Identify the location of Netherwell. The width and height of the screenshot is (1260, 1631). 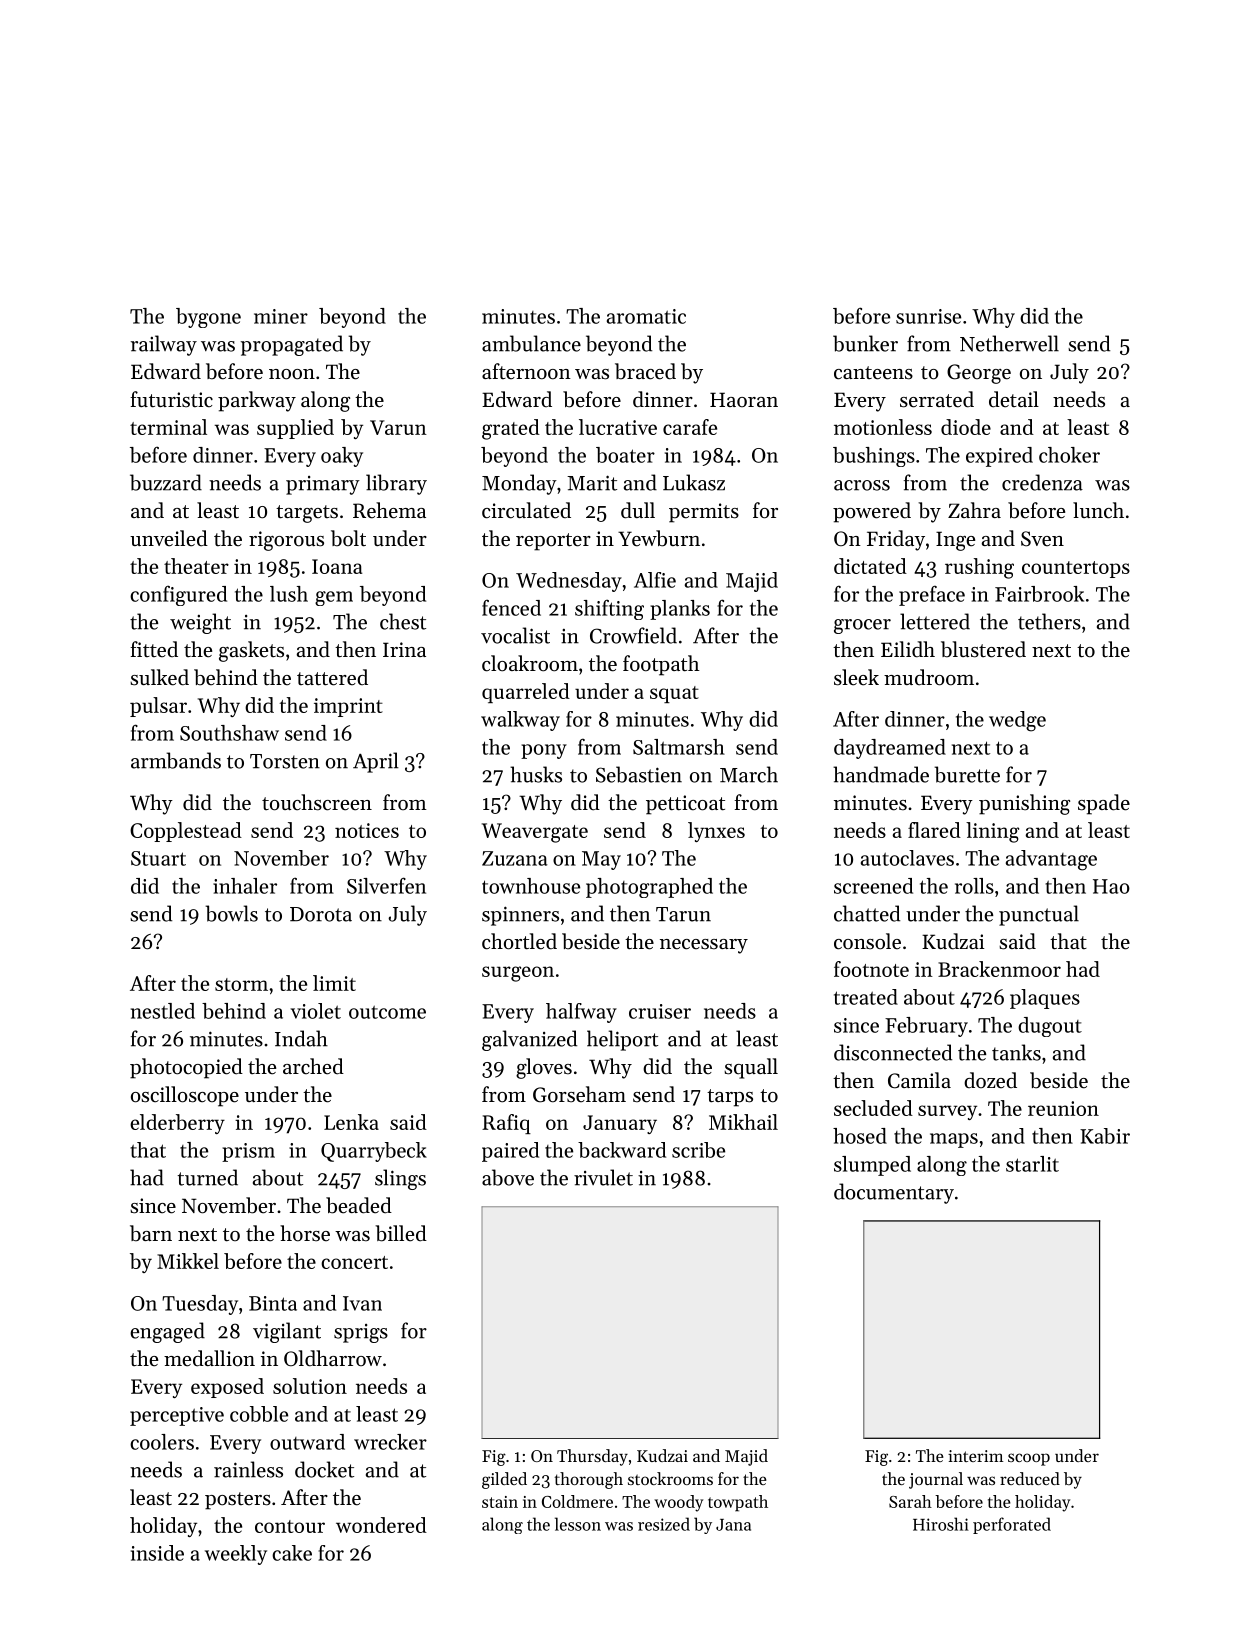
(1009, 343).
